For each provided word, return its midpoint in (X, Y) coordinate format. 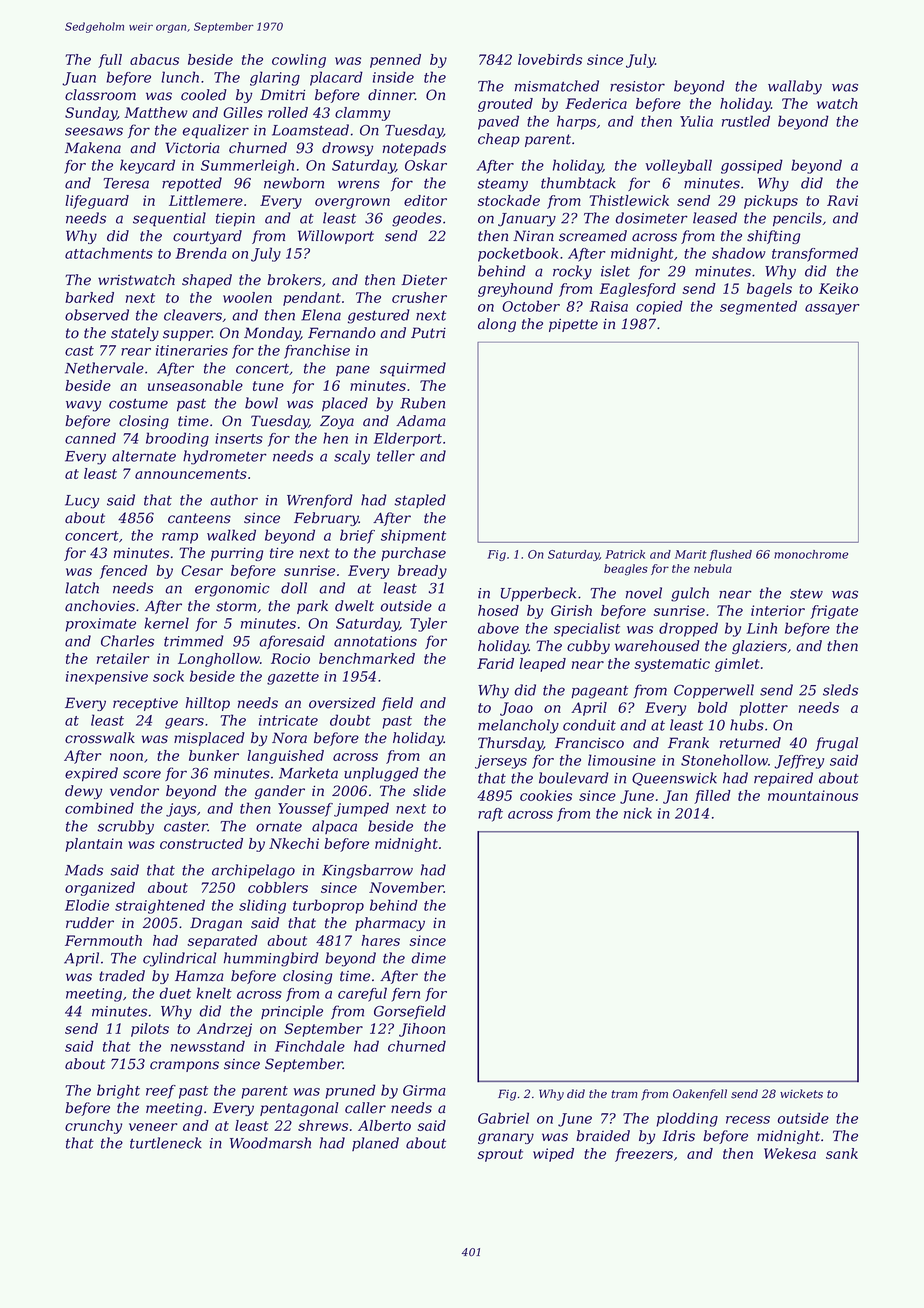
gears (184, 723)
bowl (261, 403)
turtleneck (166, 1143)
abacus (154, 59)
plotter (763, 709)
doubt (350, 720)
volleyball (678, 166)
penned (395, 61)
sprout (500, 1155)
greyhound (515, 290)
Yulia (696, 121)
